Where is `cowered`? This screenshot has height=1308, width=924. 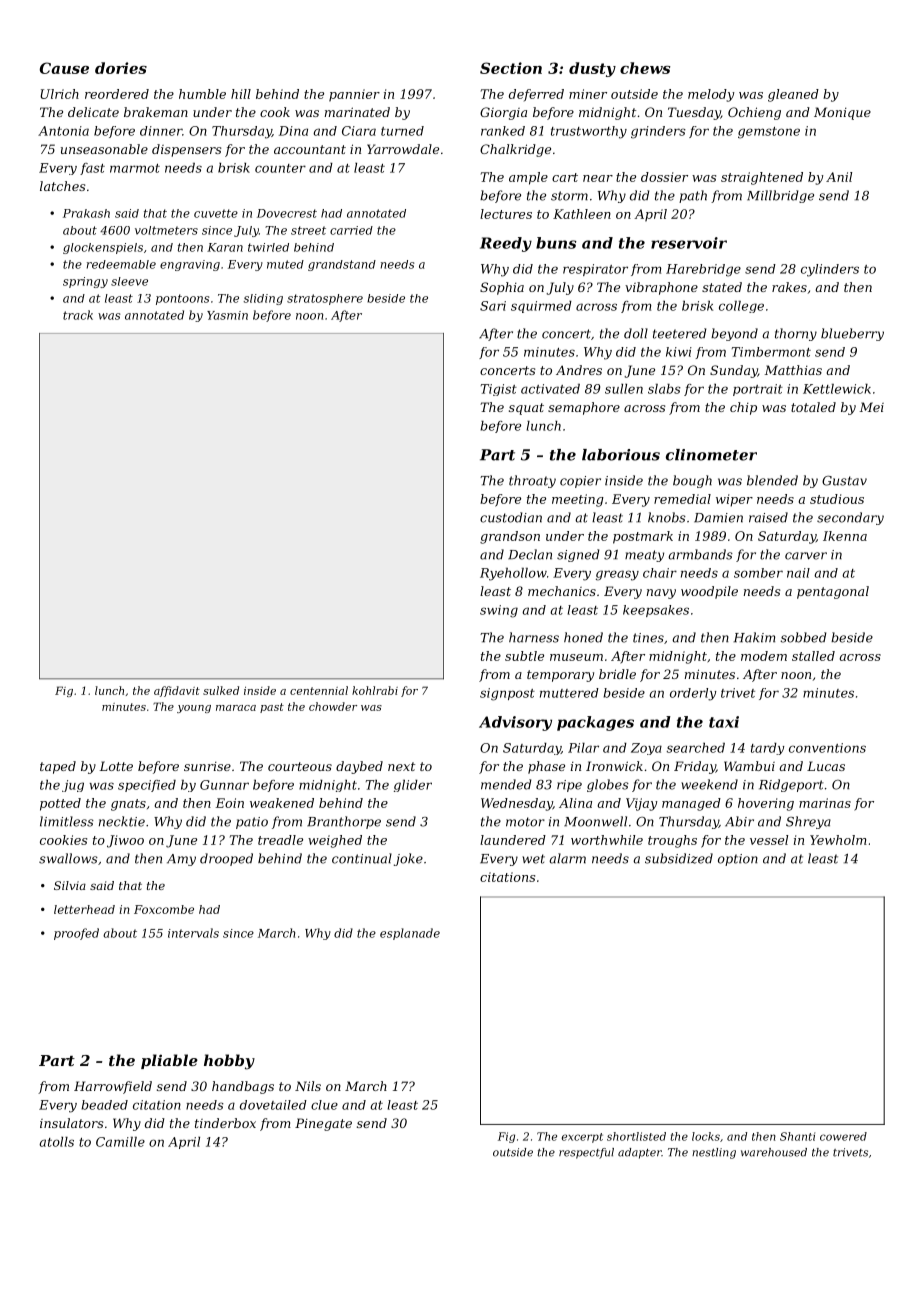 cowered is located at coordinates (843, 1136).
